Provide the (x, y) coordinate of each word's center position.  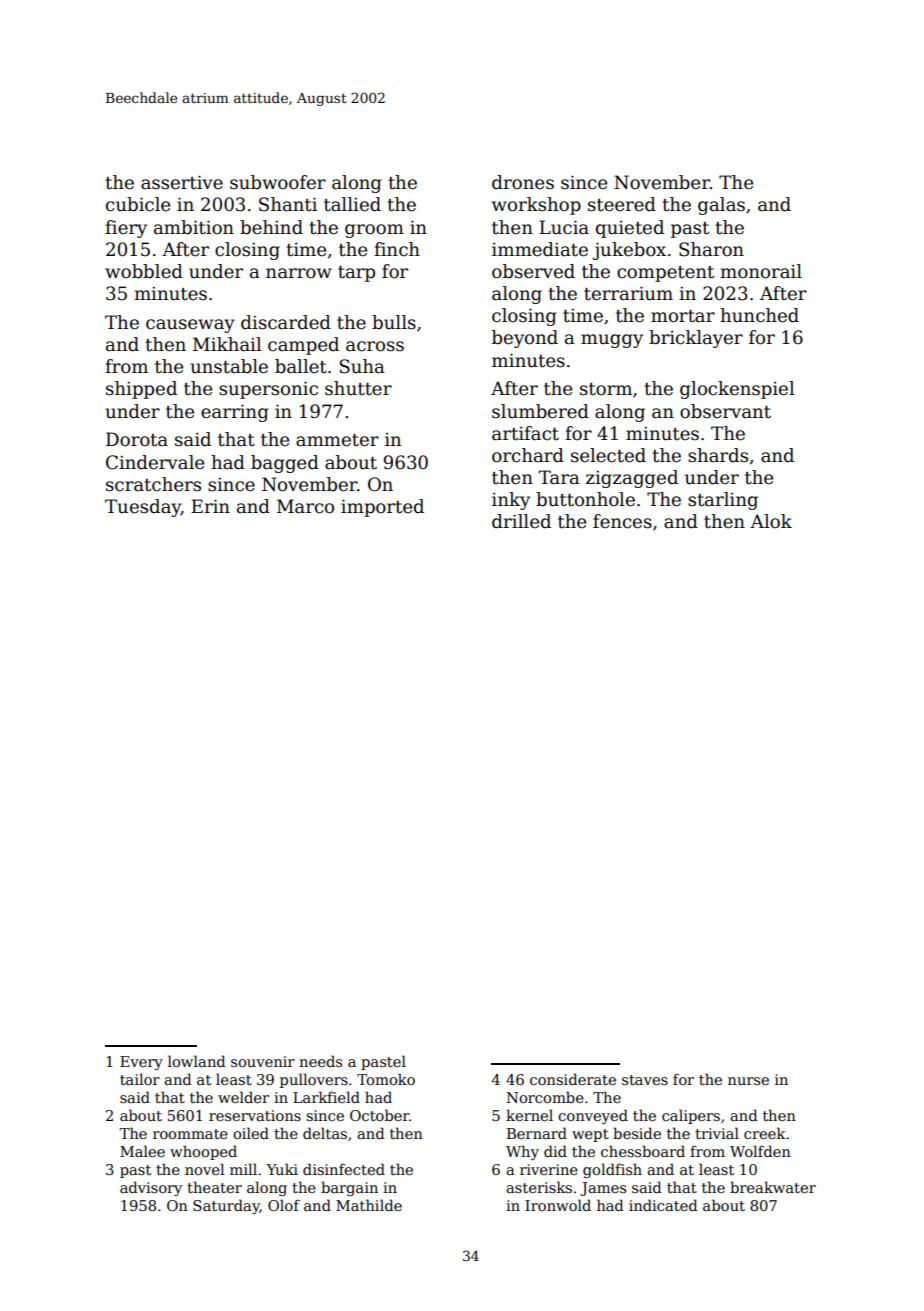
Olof (284, 1205)
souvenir (263, 1061)
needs (320, 1061)
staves (645, 1080)
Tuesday (143, 508)
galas (721, 206)
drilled (521, 521)
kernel (529, 1115)
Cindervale (155, 462)
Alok (771, 521)
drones (523, 182)
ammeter (337, 440)
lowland (197, 1061)
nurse (748, 1081)
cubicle (138, 204)
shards (718, 455)
